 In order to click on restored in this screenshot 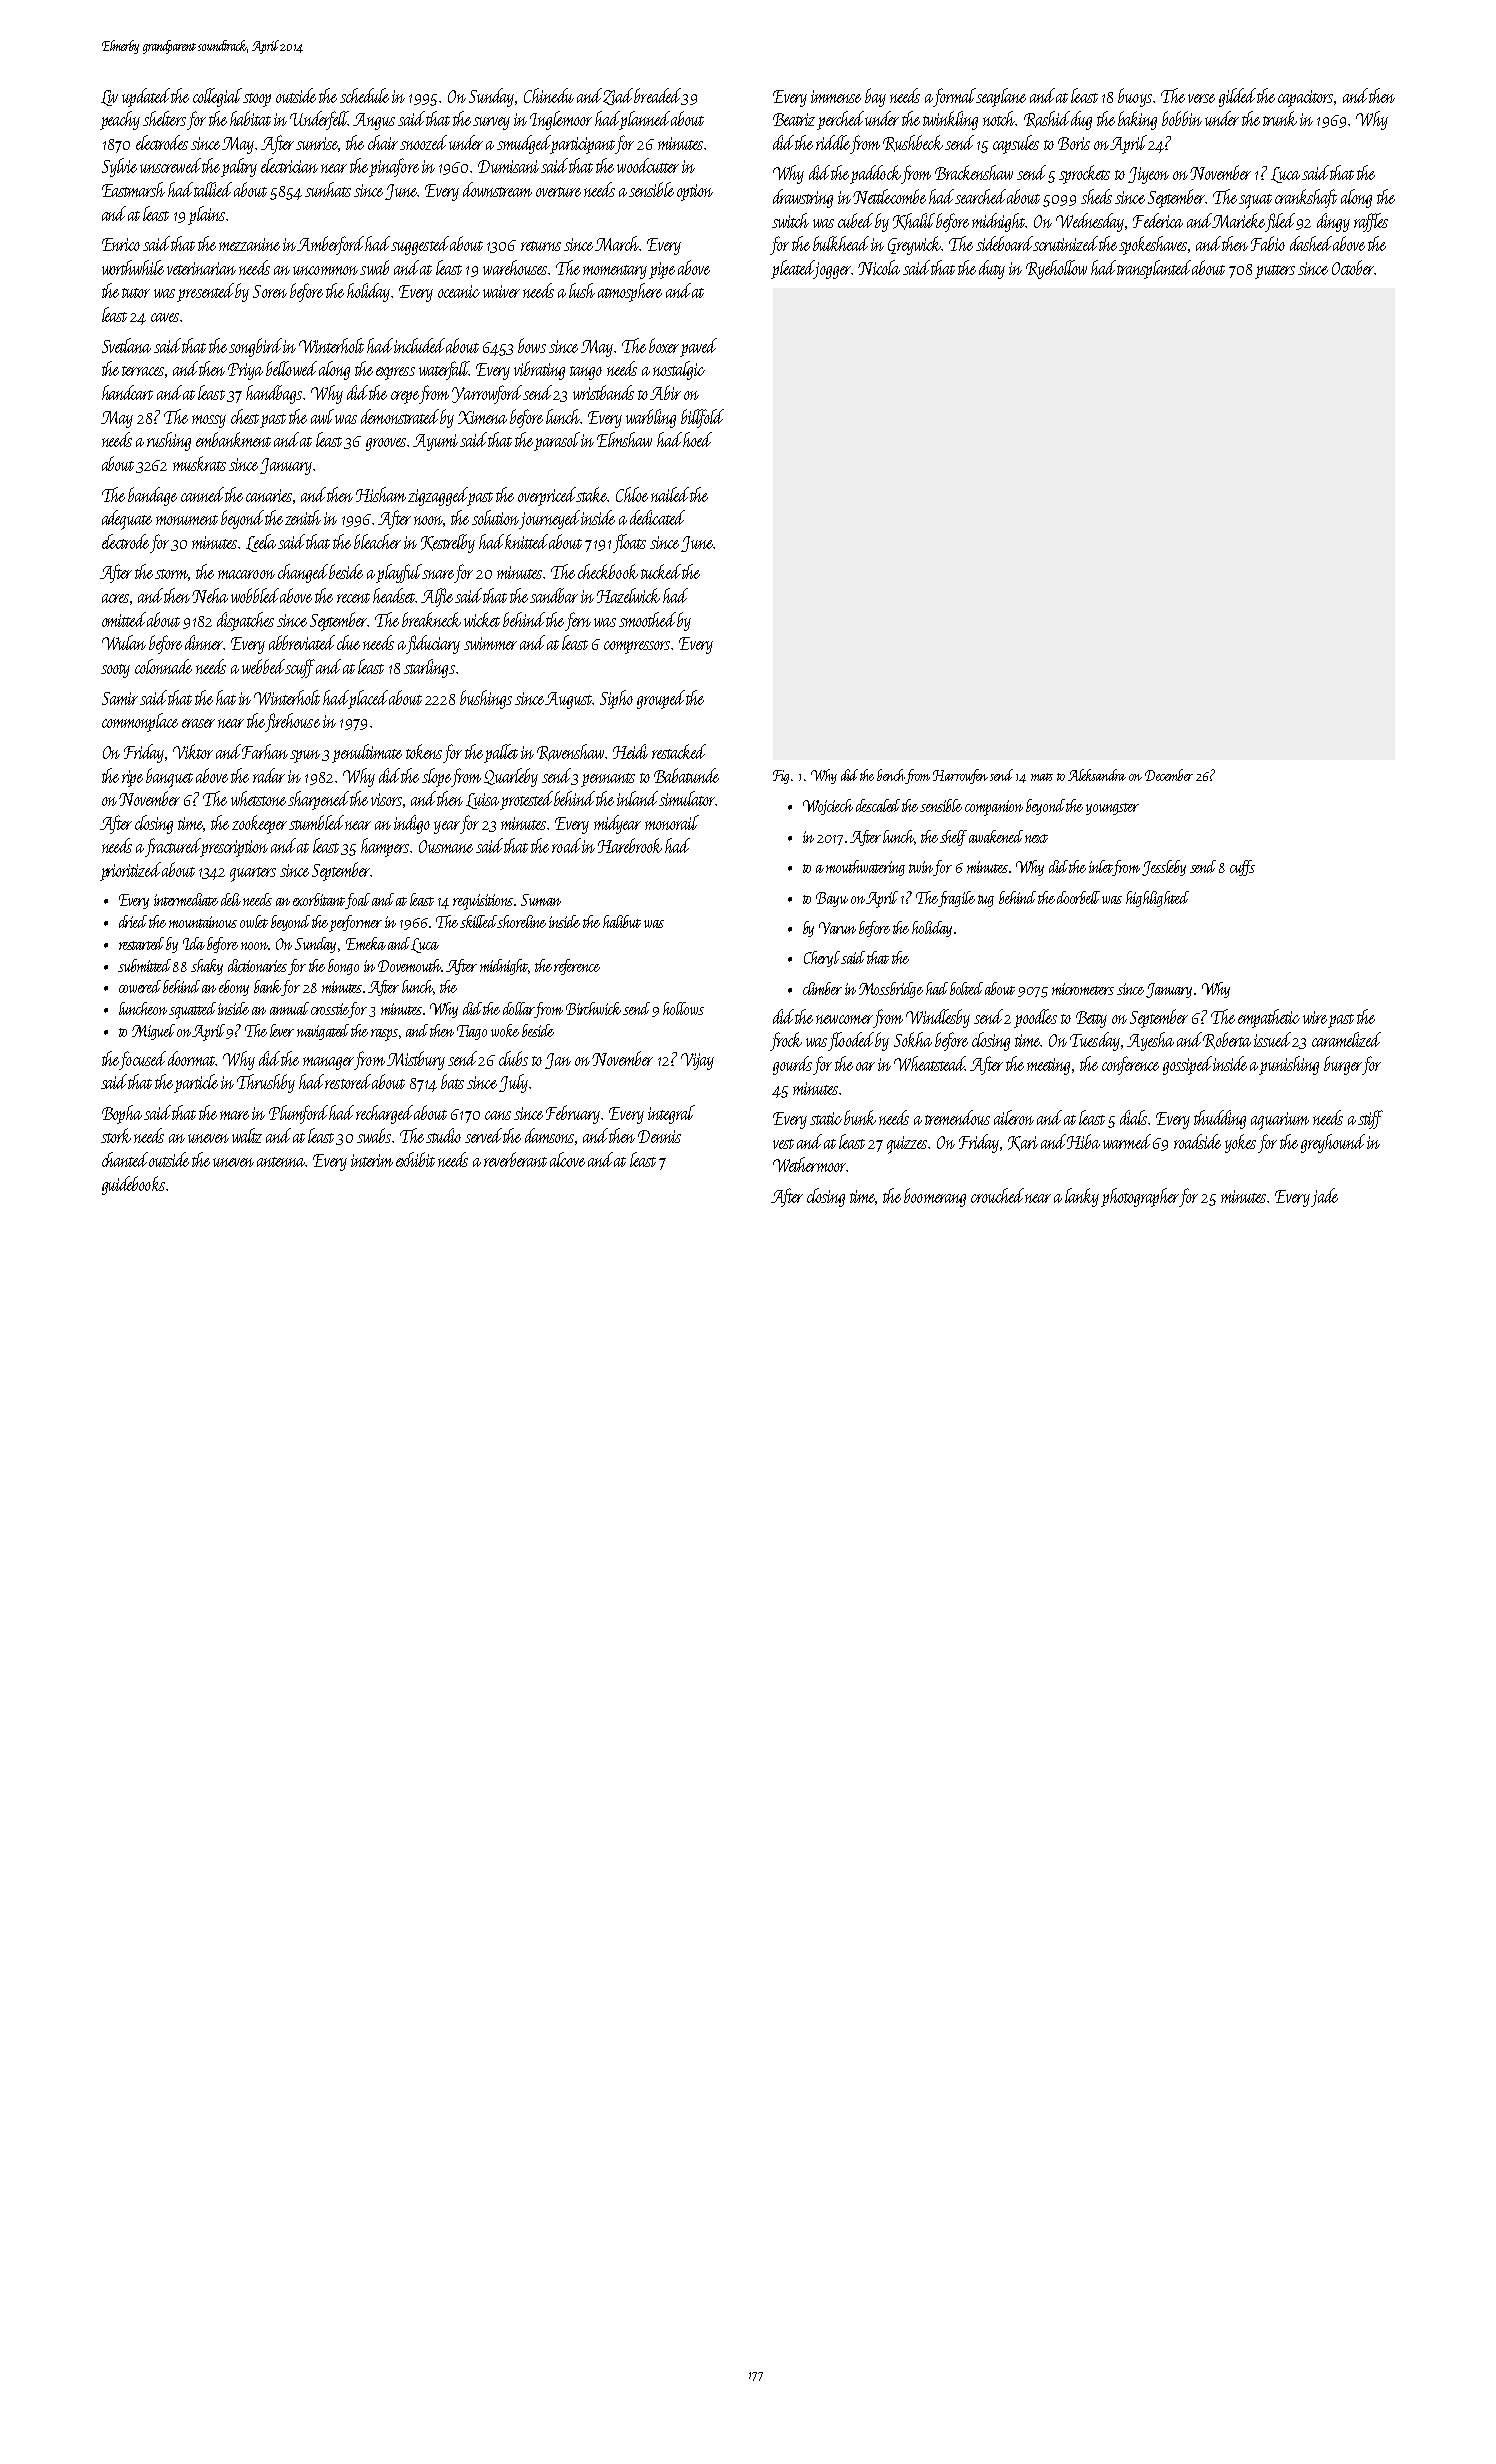, I will do `click(348, 1081)`.
